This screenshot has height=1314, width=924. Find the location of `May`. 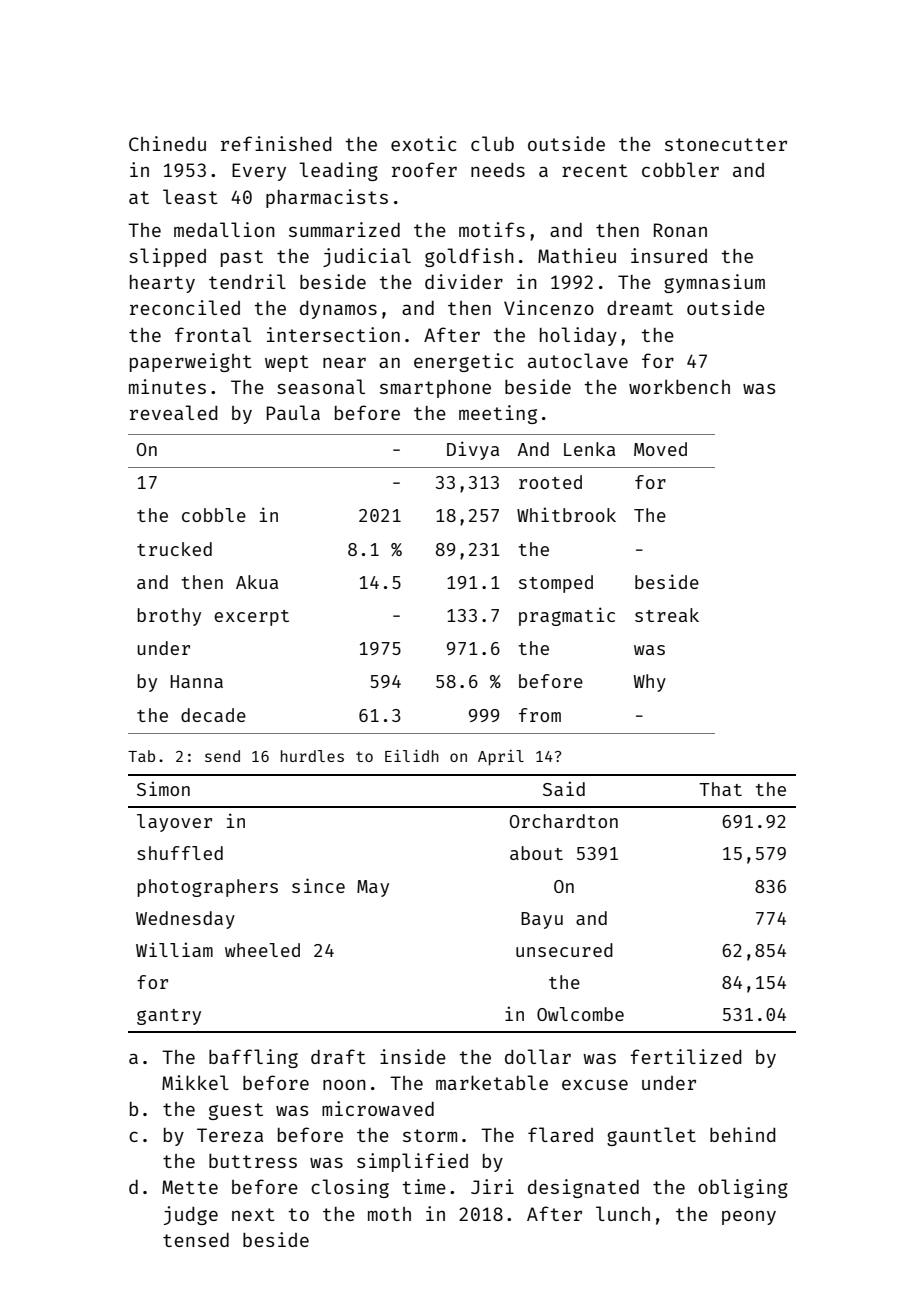

May is located at coordinates (373, 888).
